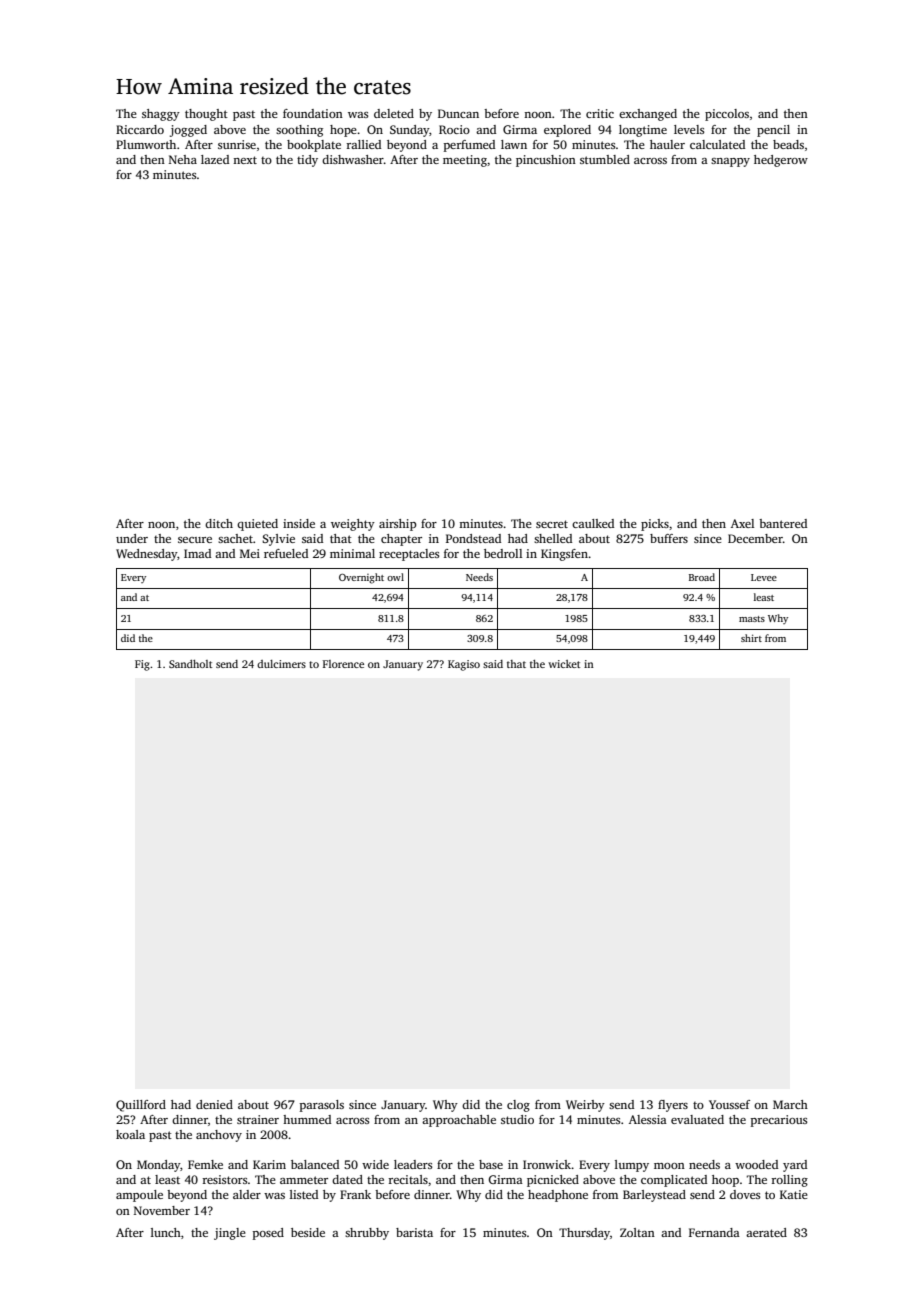 The height and width of the document is (1308, 924). What do you see at coordinates (751, 638) in the document?
I see `shirt` at bounding box center [751, 638].
